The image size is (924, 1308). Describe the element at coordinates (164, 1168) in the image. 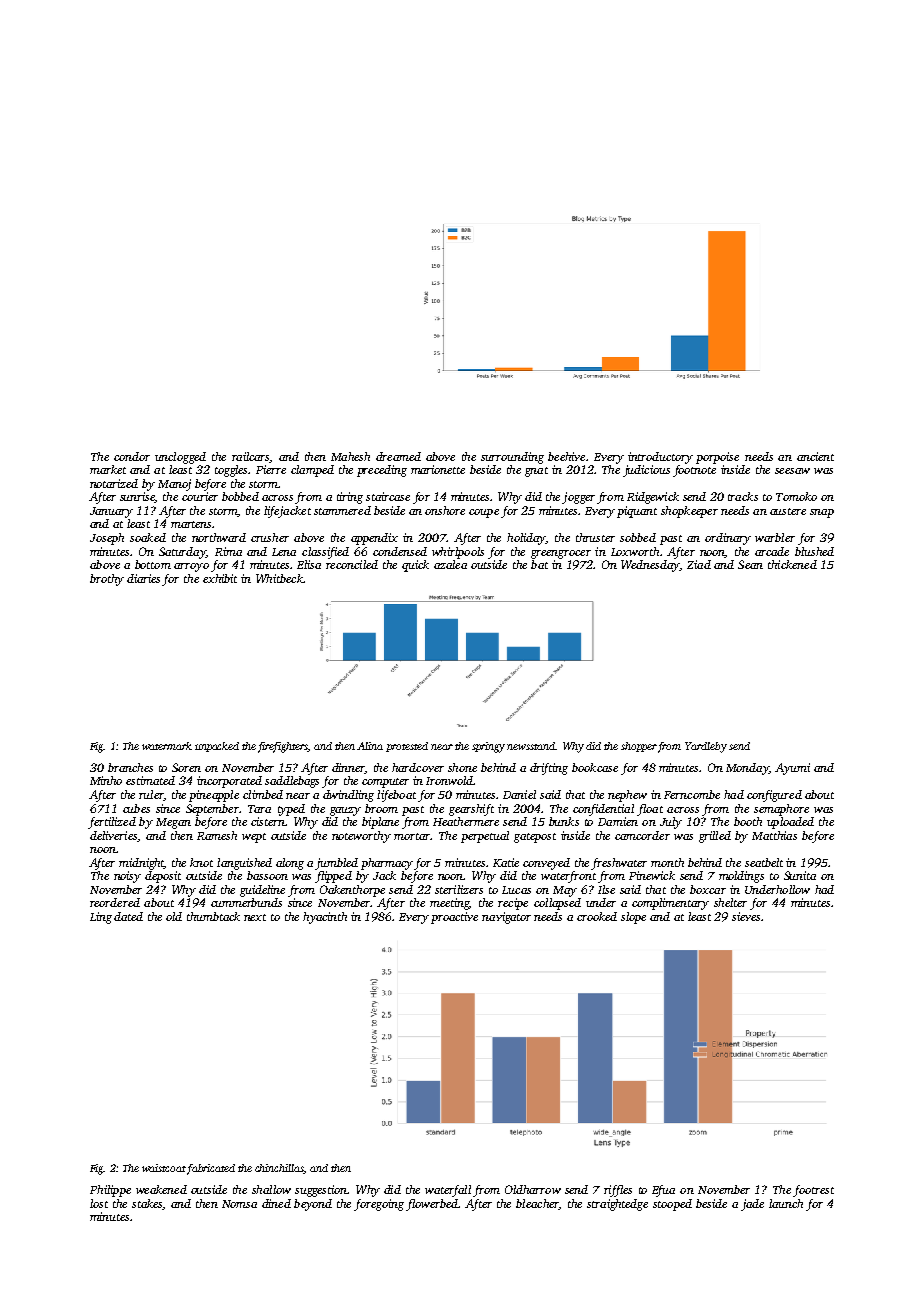

I see `waistcoat` at that location.
